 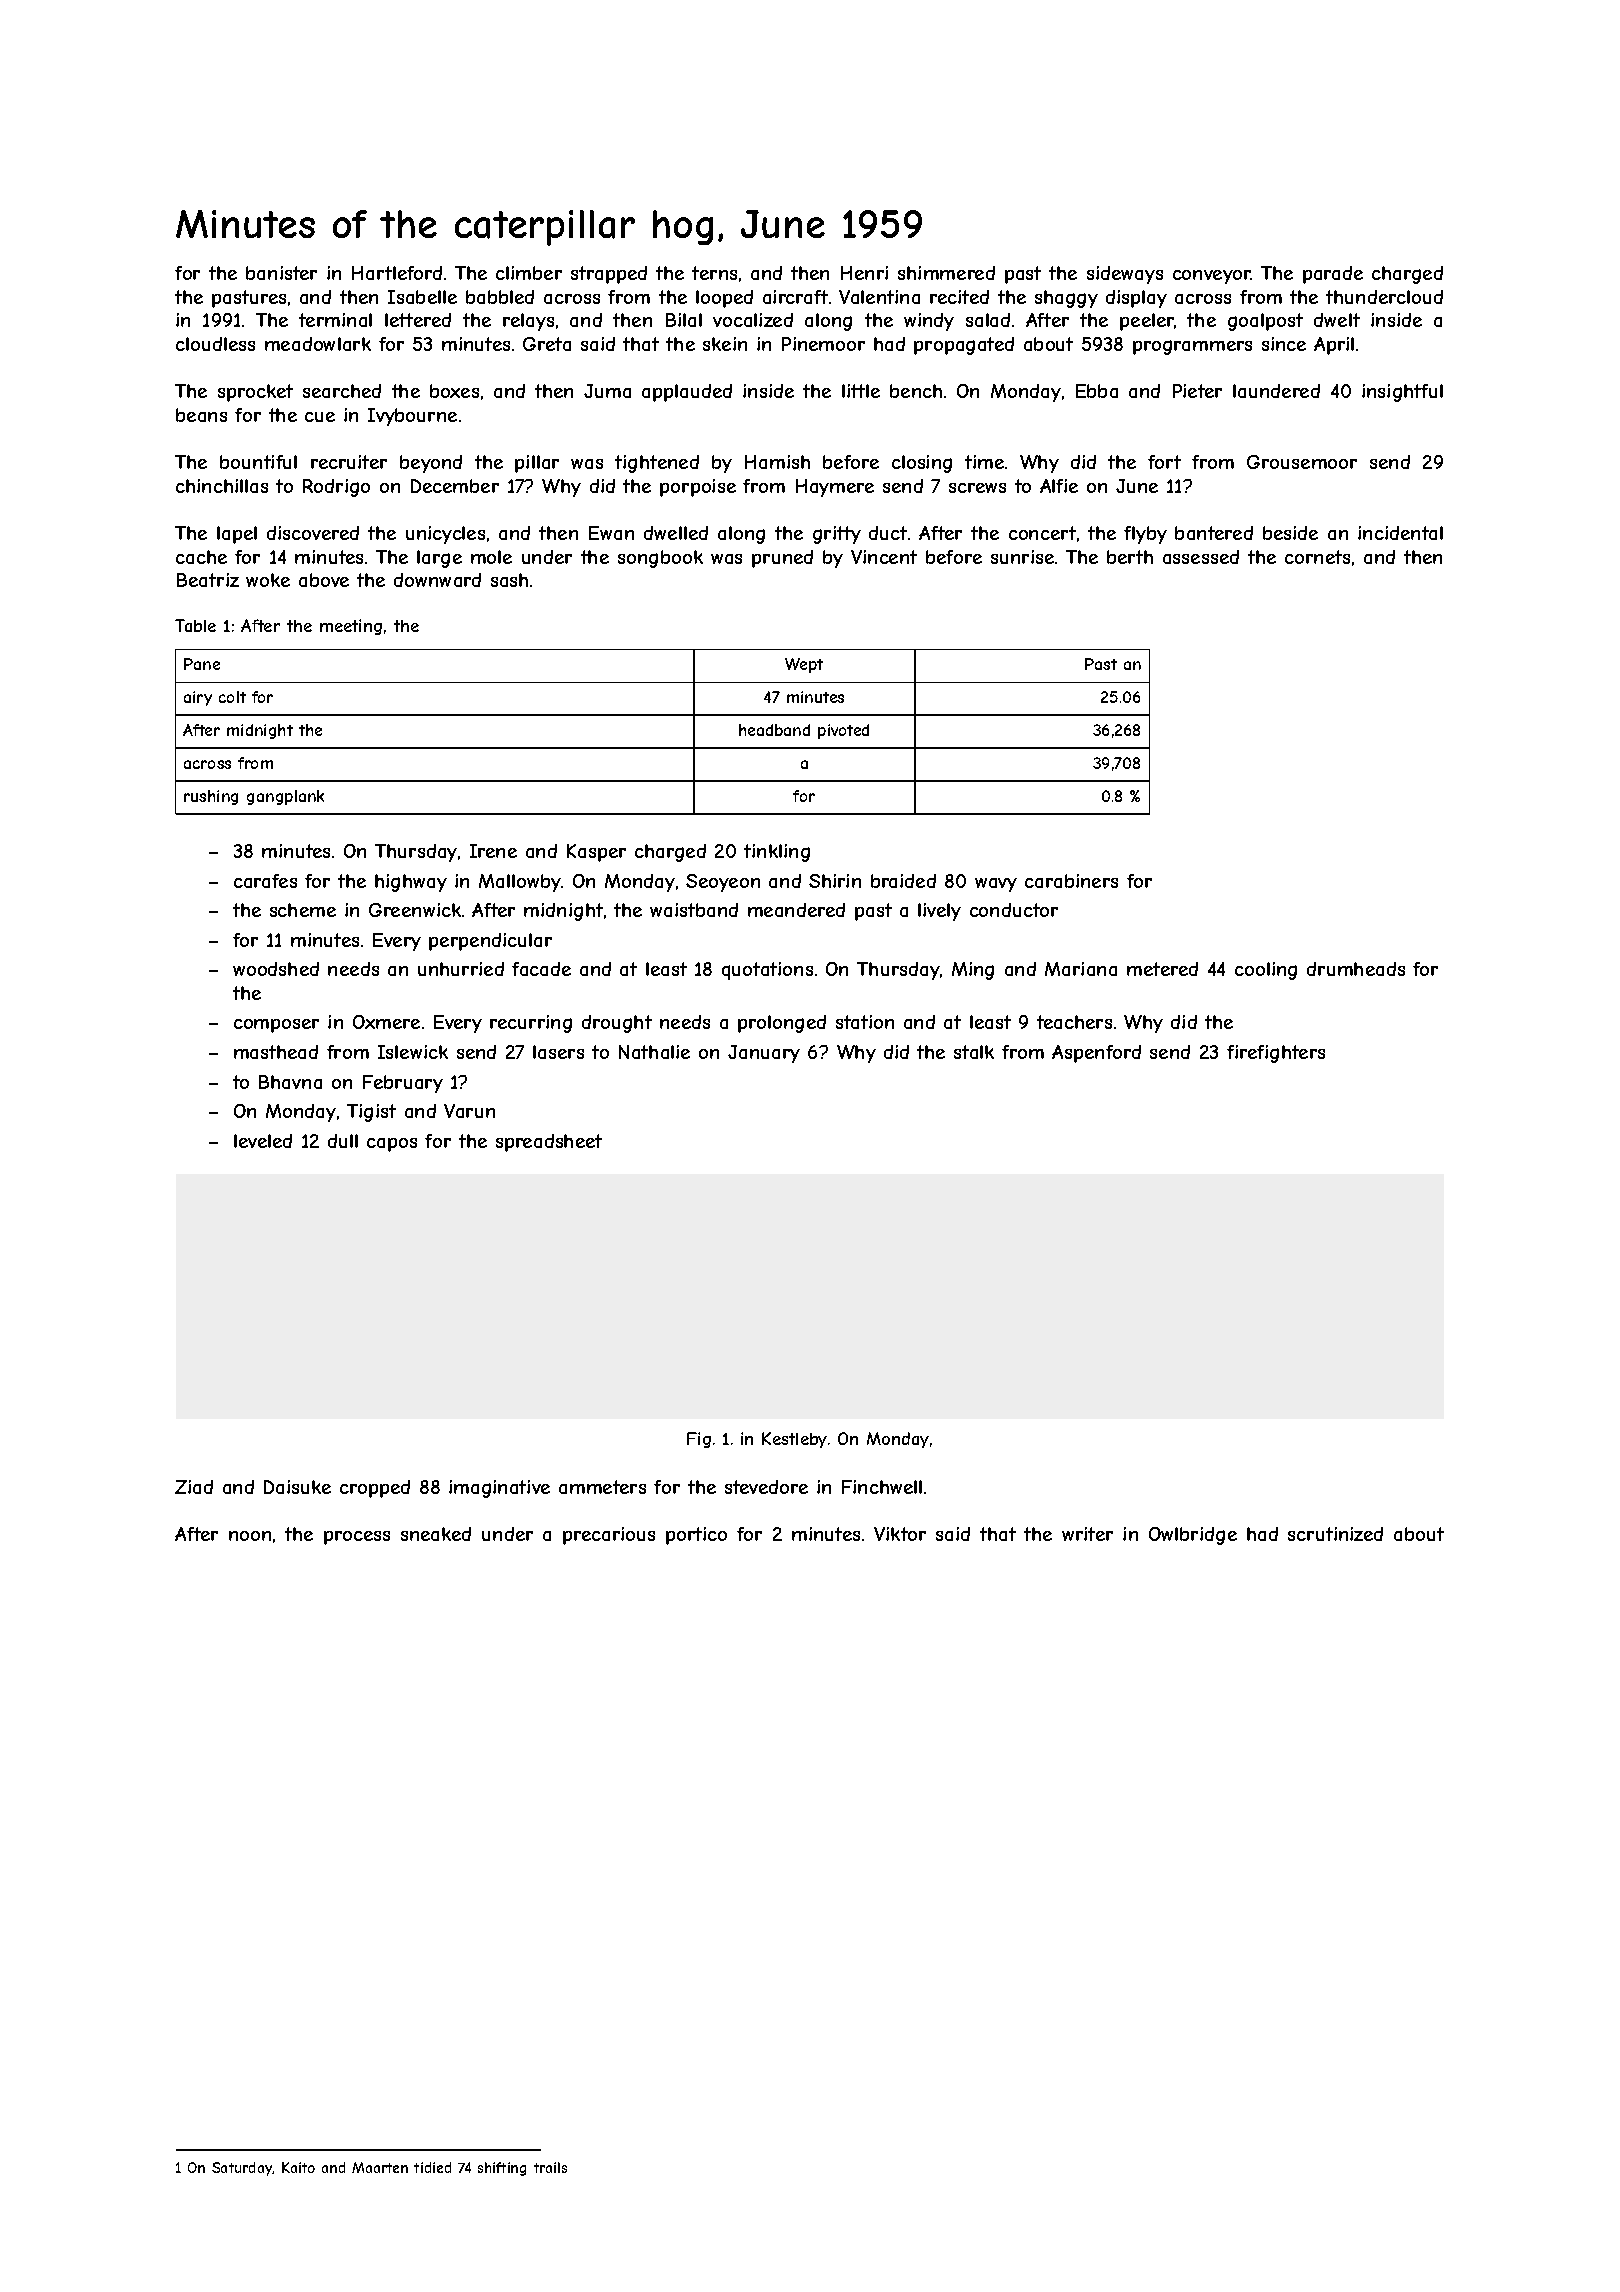 What do you see at coordinates (380, 2167) in the screenshot?
I see `Maarten` at bounding box center [380, 2167].
